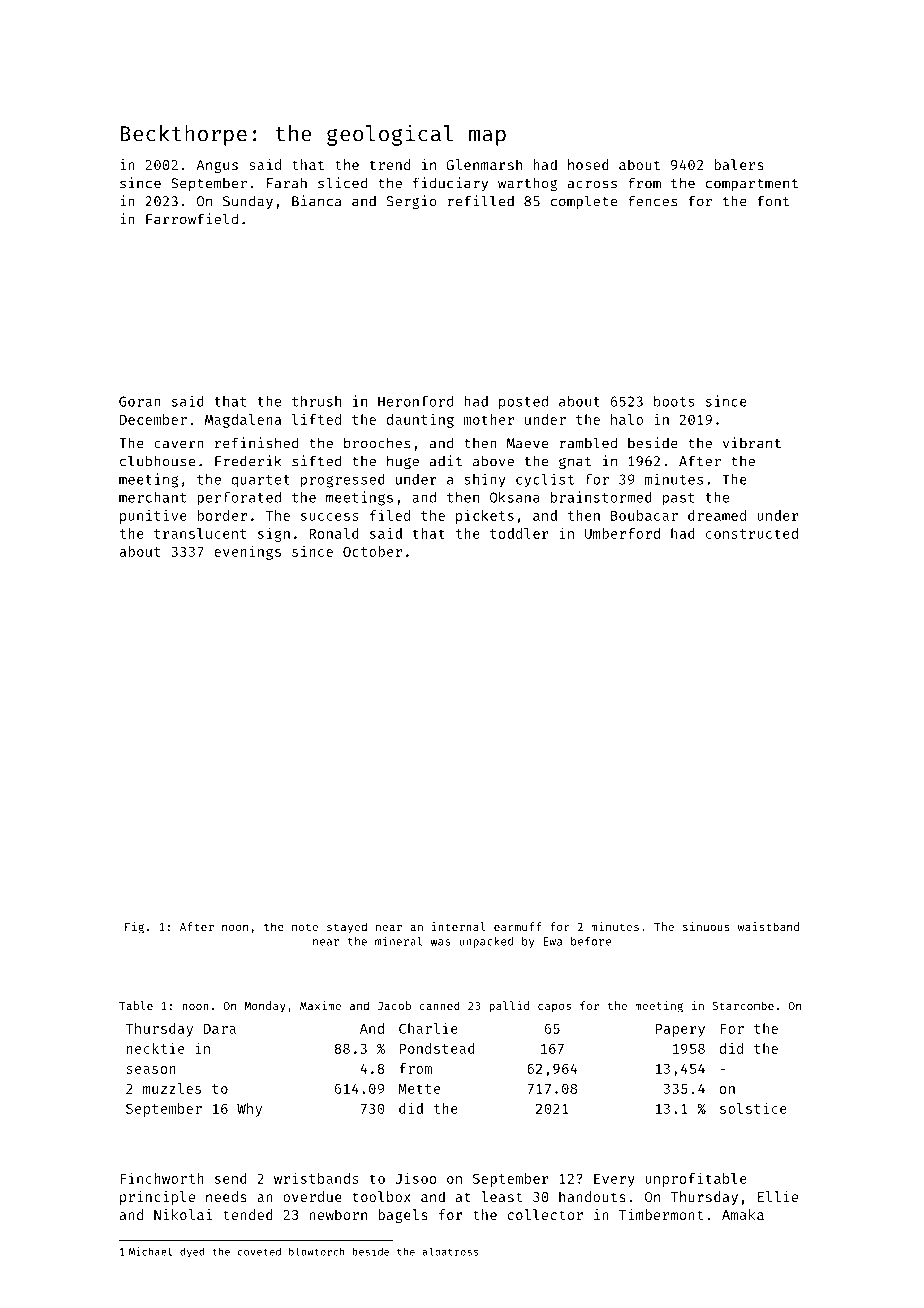 This screenshot has width=924, height=1308. What do you see at coordinates (588, 164) in the screenshot?
I see `hosed` at bounding box center [588, 164].
